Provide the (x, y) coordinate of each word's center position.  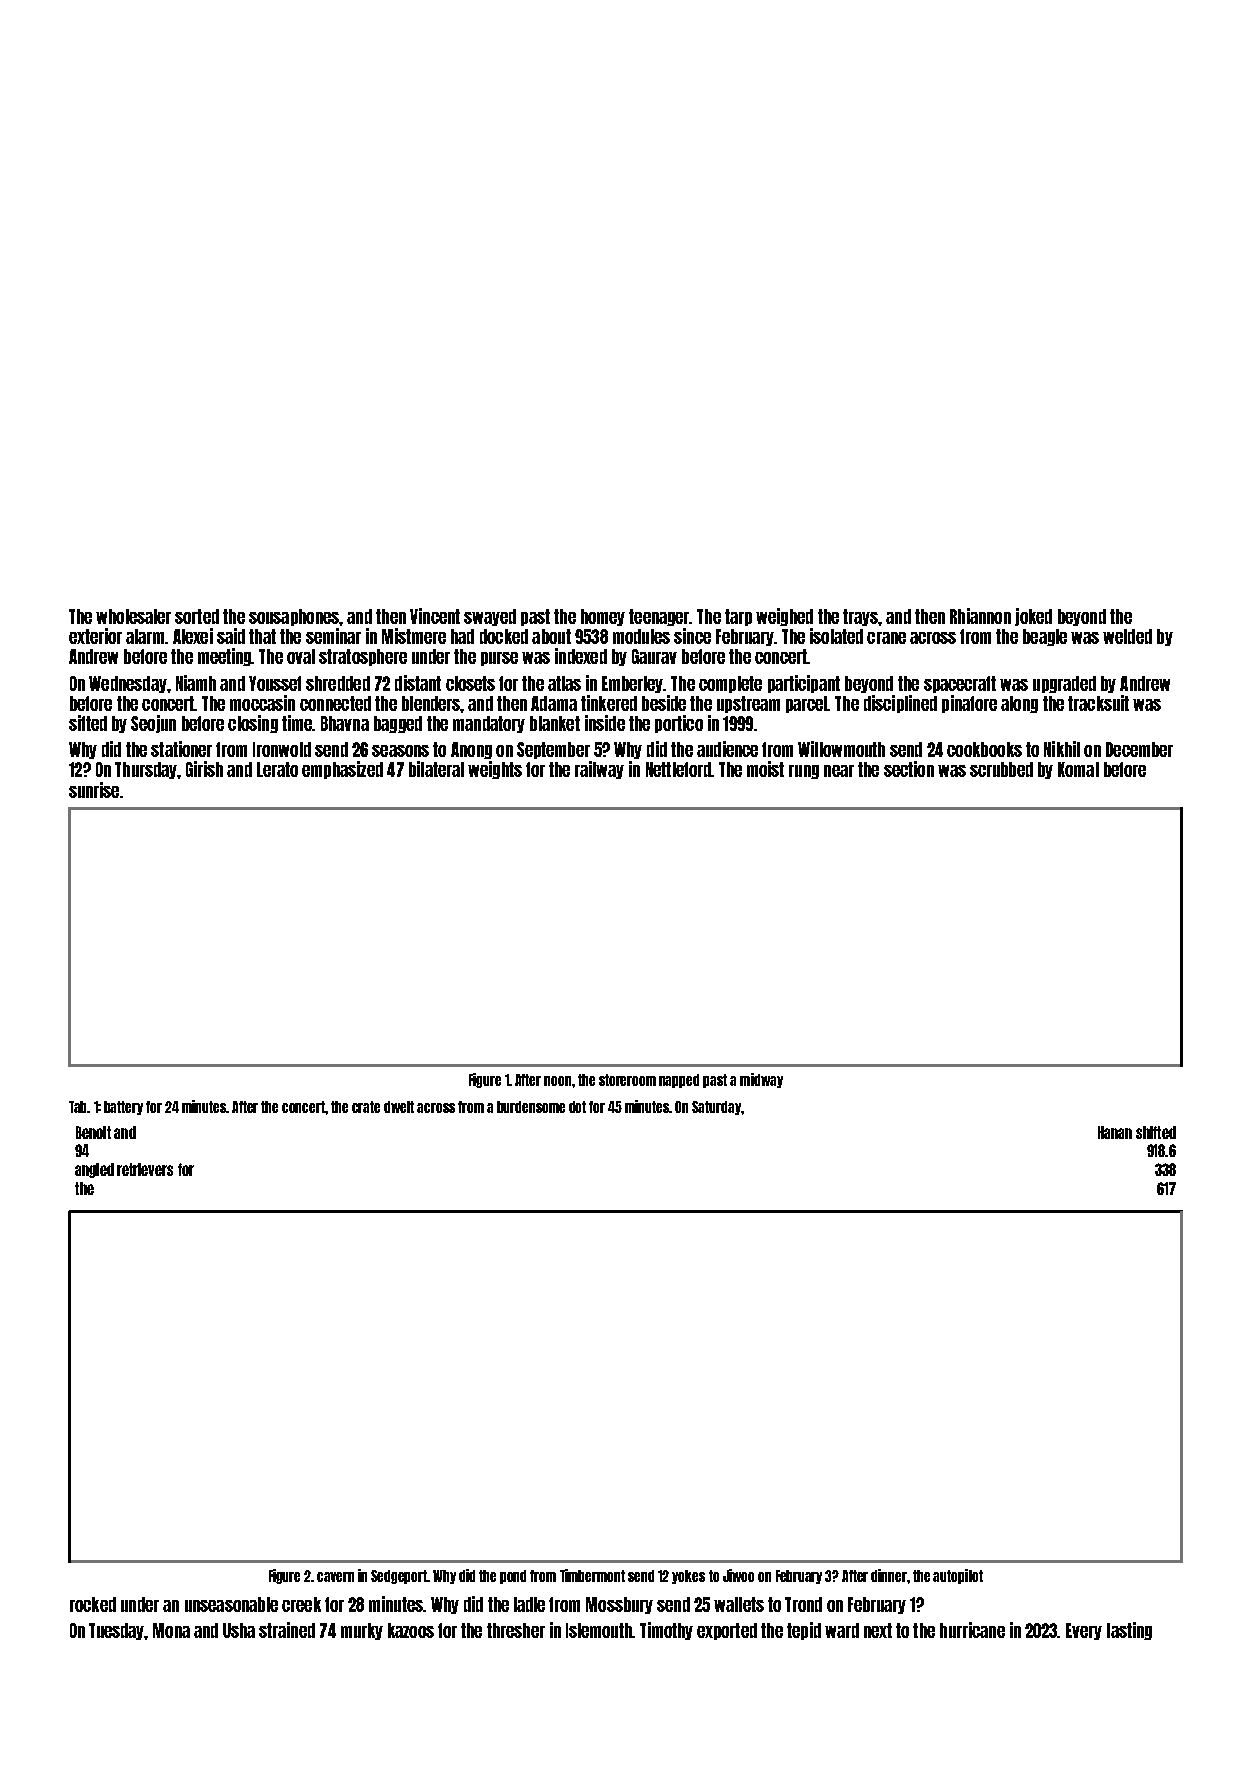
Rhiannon (980, 616)
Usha (239, 1630)
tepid (804, 1631)
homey (603, 617)
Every (1084, 1631)
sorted (197, 616)
